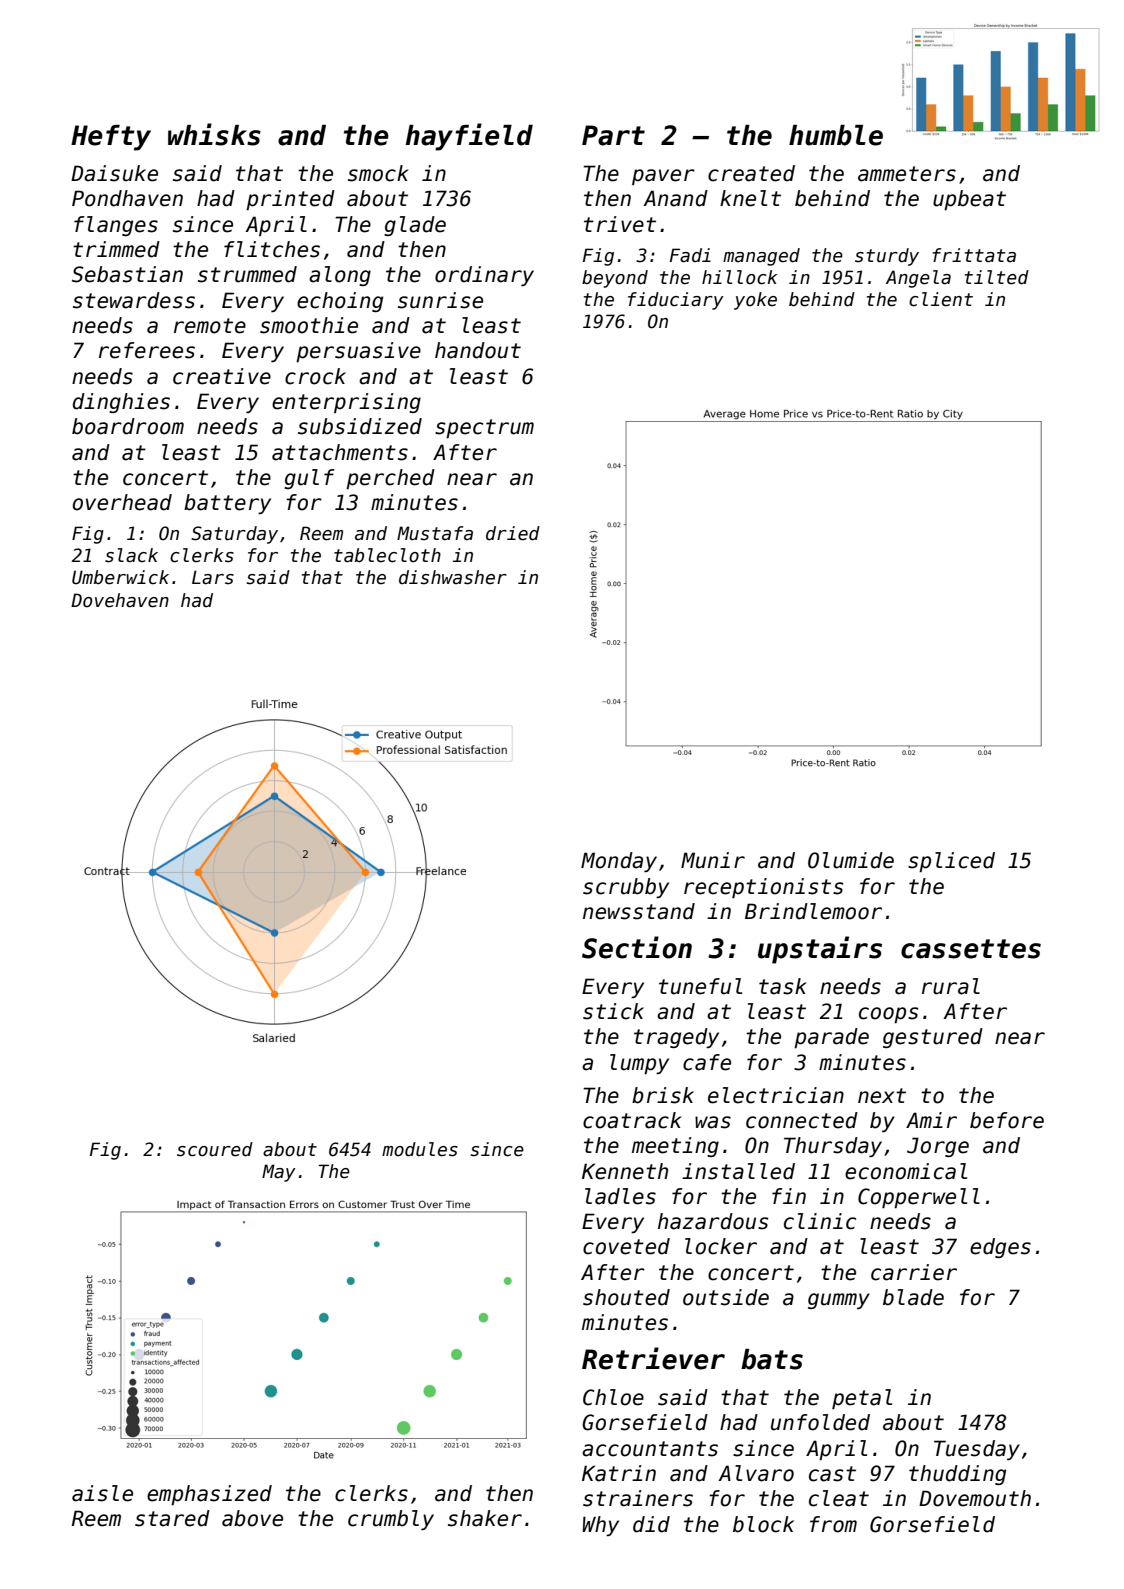  What do you see at coordinates (214, 134) in the document?
I see `whisks` at bounding box center [214, 134].
